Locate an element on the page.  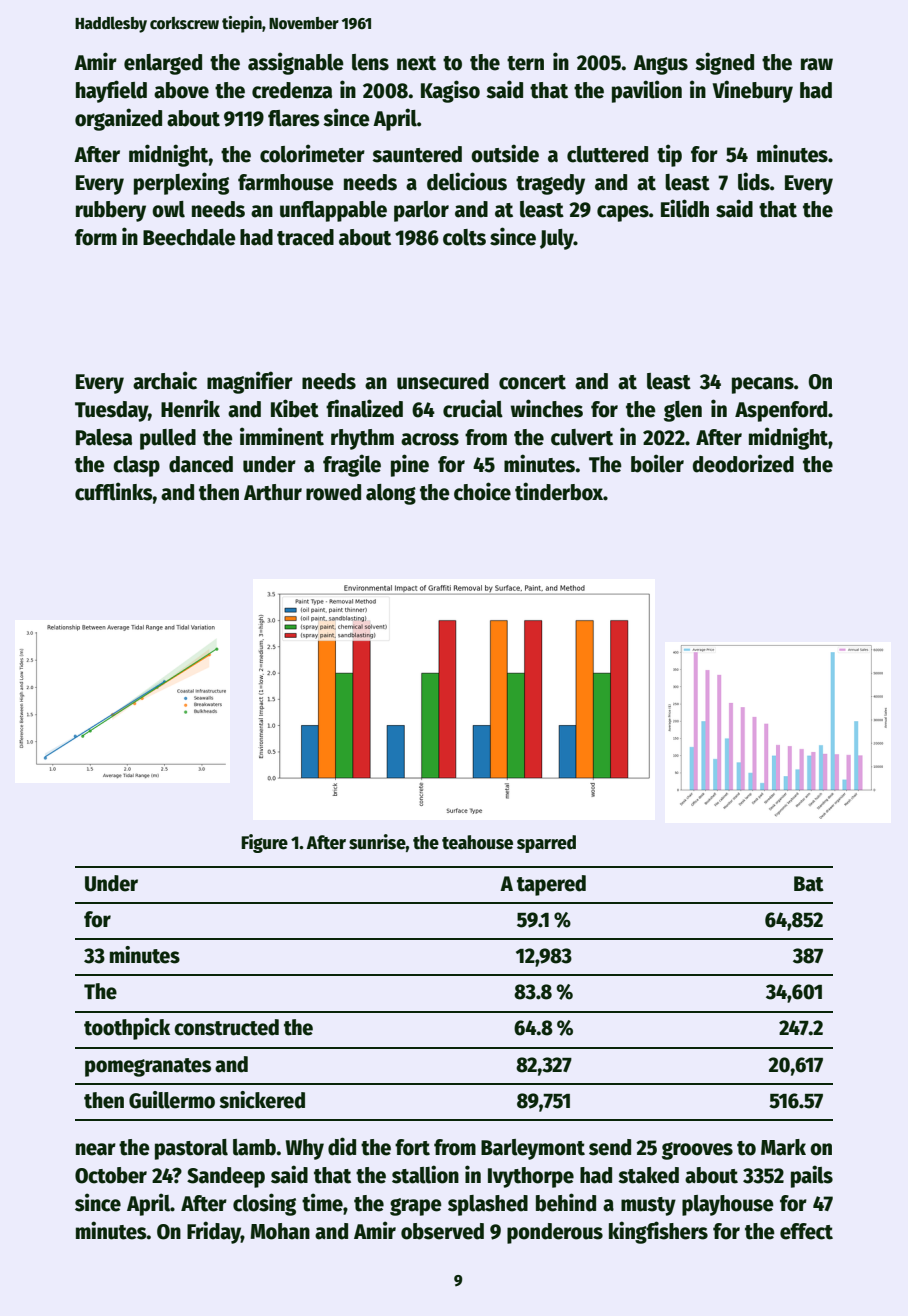
hayfield is located at coordinates (111, 91).
